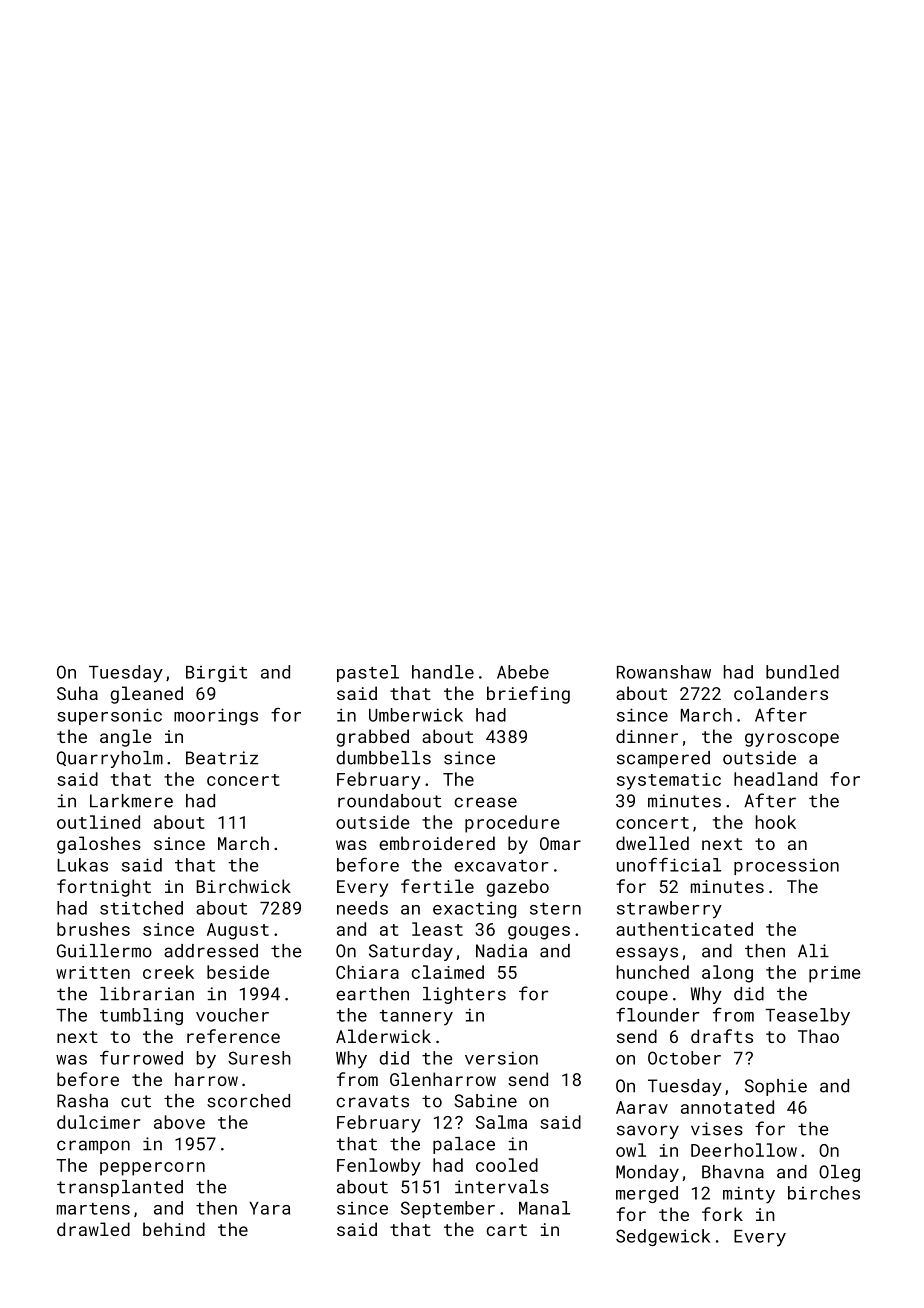 This document has height=1308, width=924. Describe the element at coordinates (243, 886) in the document. I see `Birchwick` at that location.
